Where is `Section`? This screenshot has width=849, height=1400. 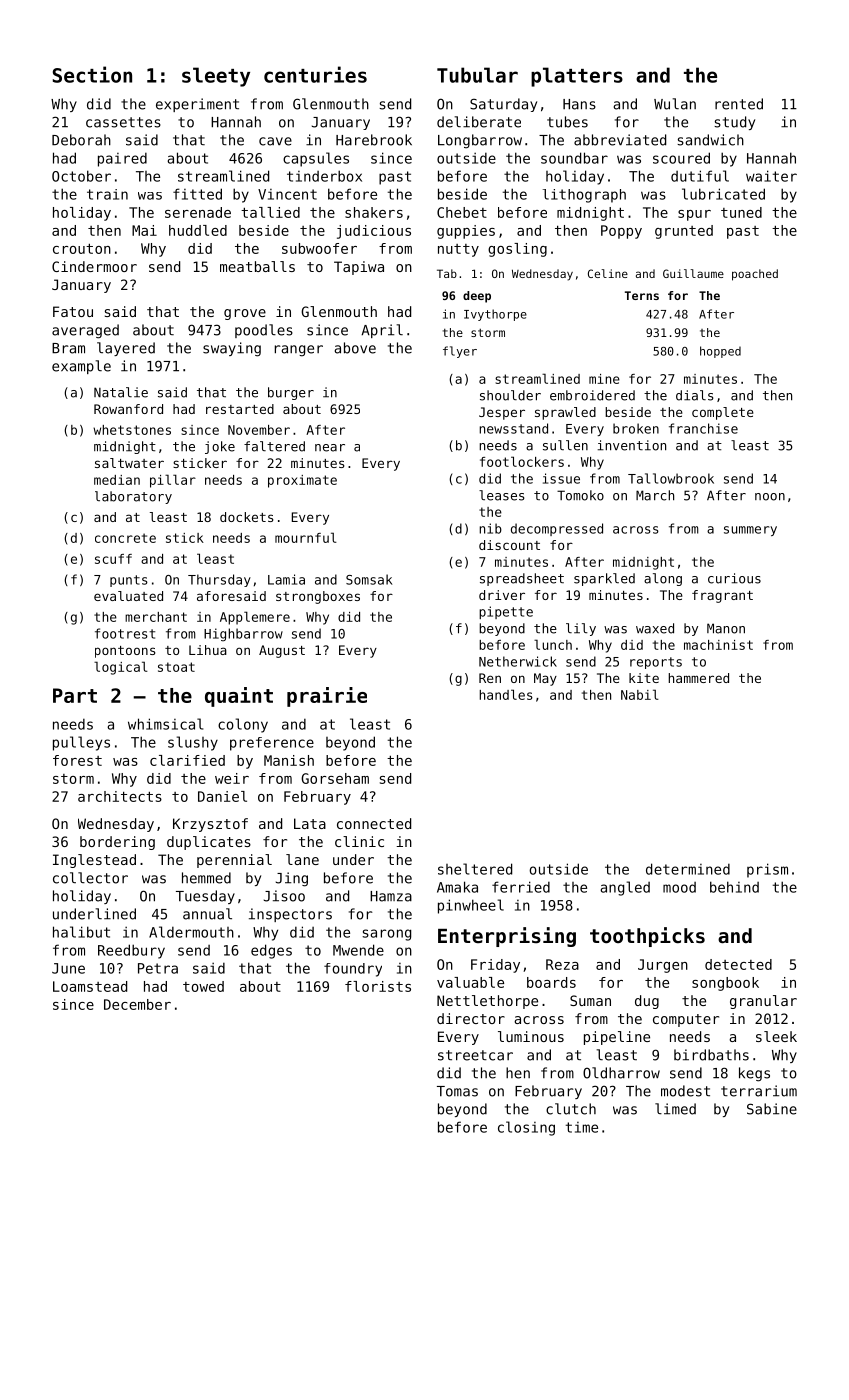
Section is located at coordinates (92, 74).
